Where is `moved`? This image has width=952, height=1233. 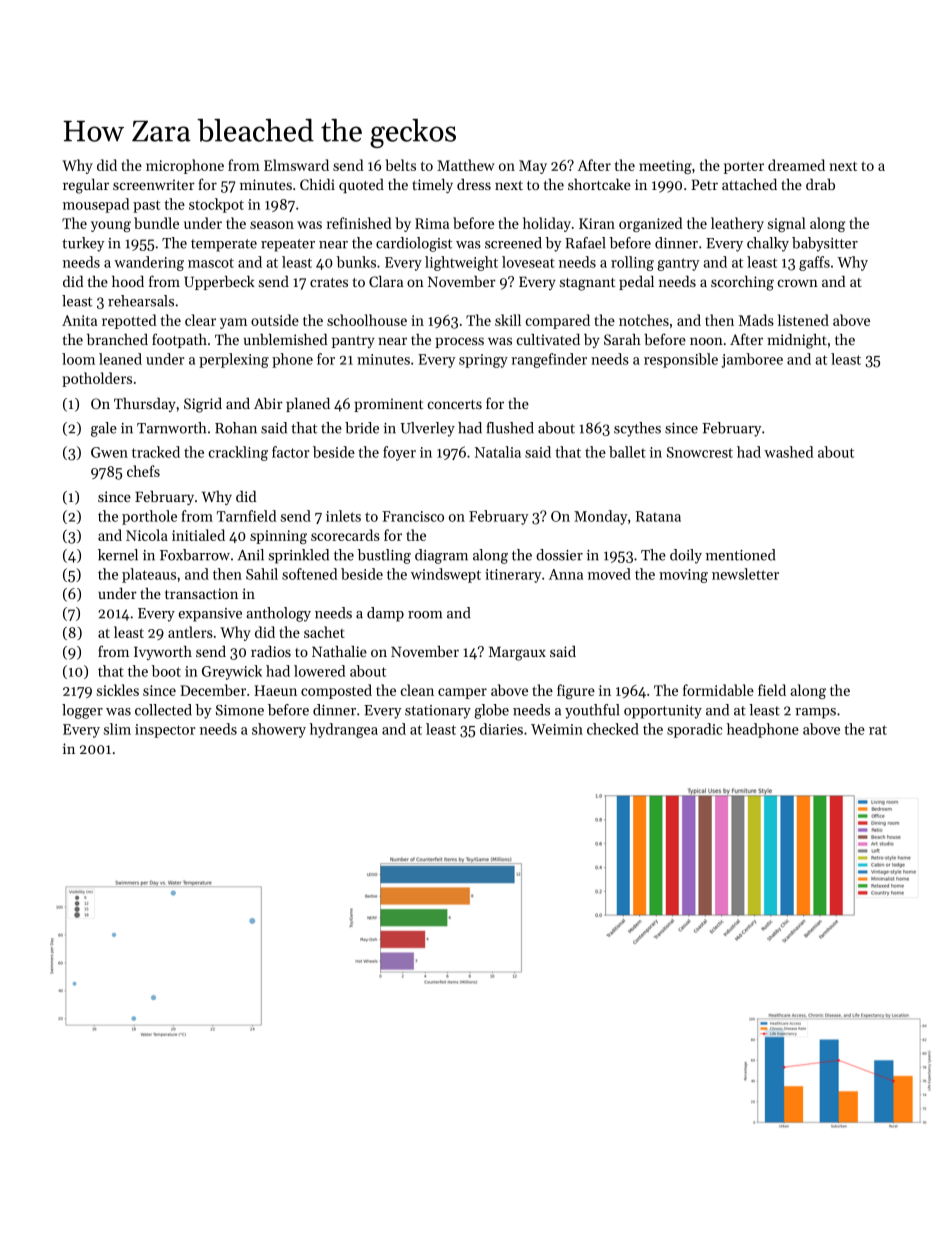 moved is located at coordinates (609, 574).
